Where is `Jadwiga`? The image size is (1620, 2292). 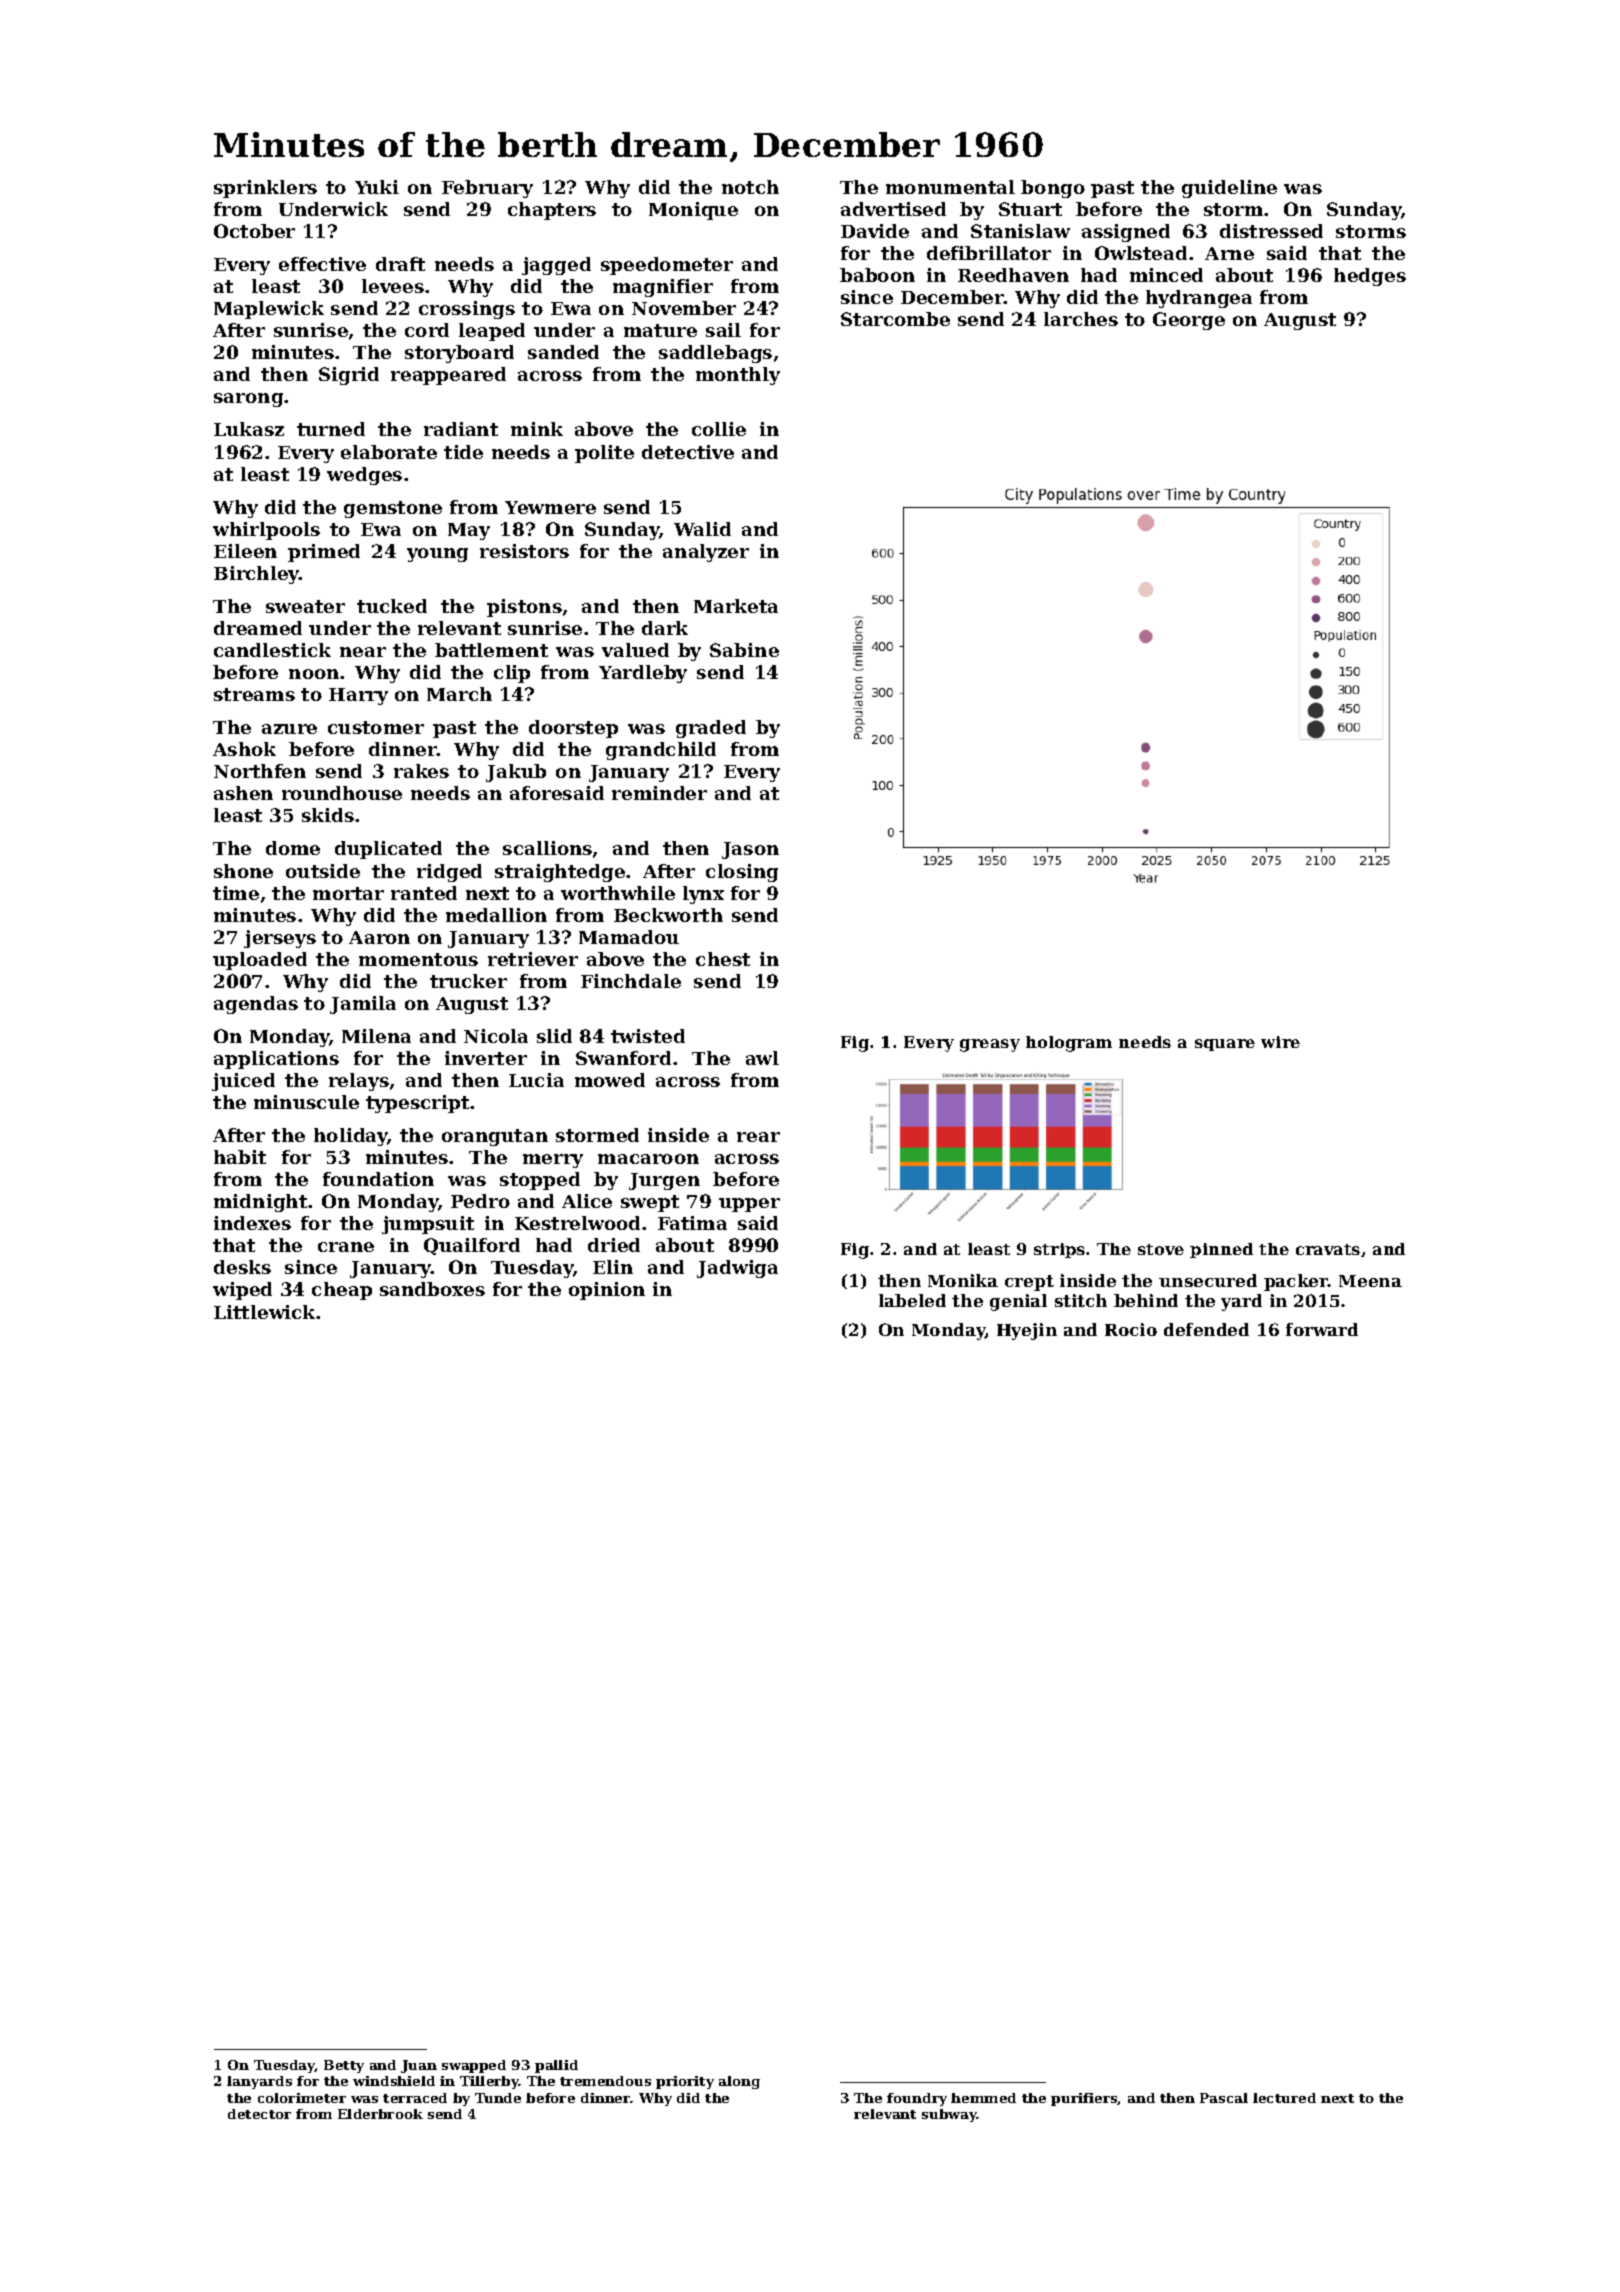
Jadwiga is located at coordinates (737, 1269).
